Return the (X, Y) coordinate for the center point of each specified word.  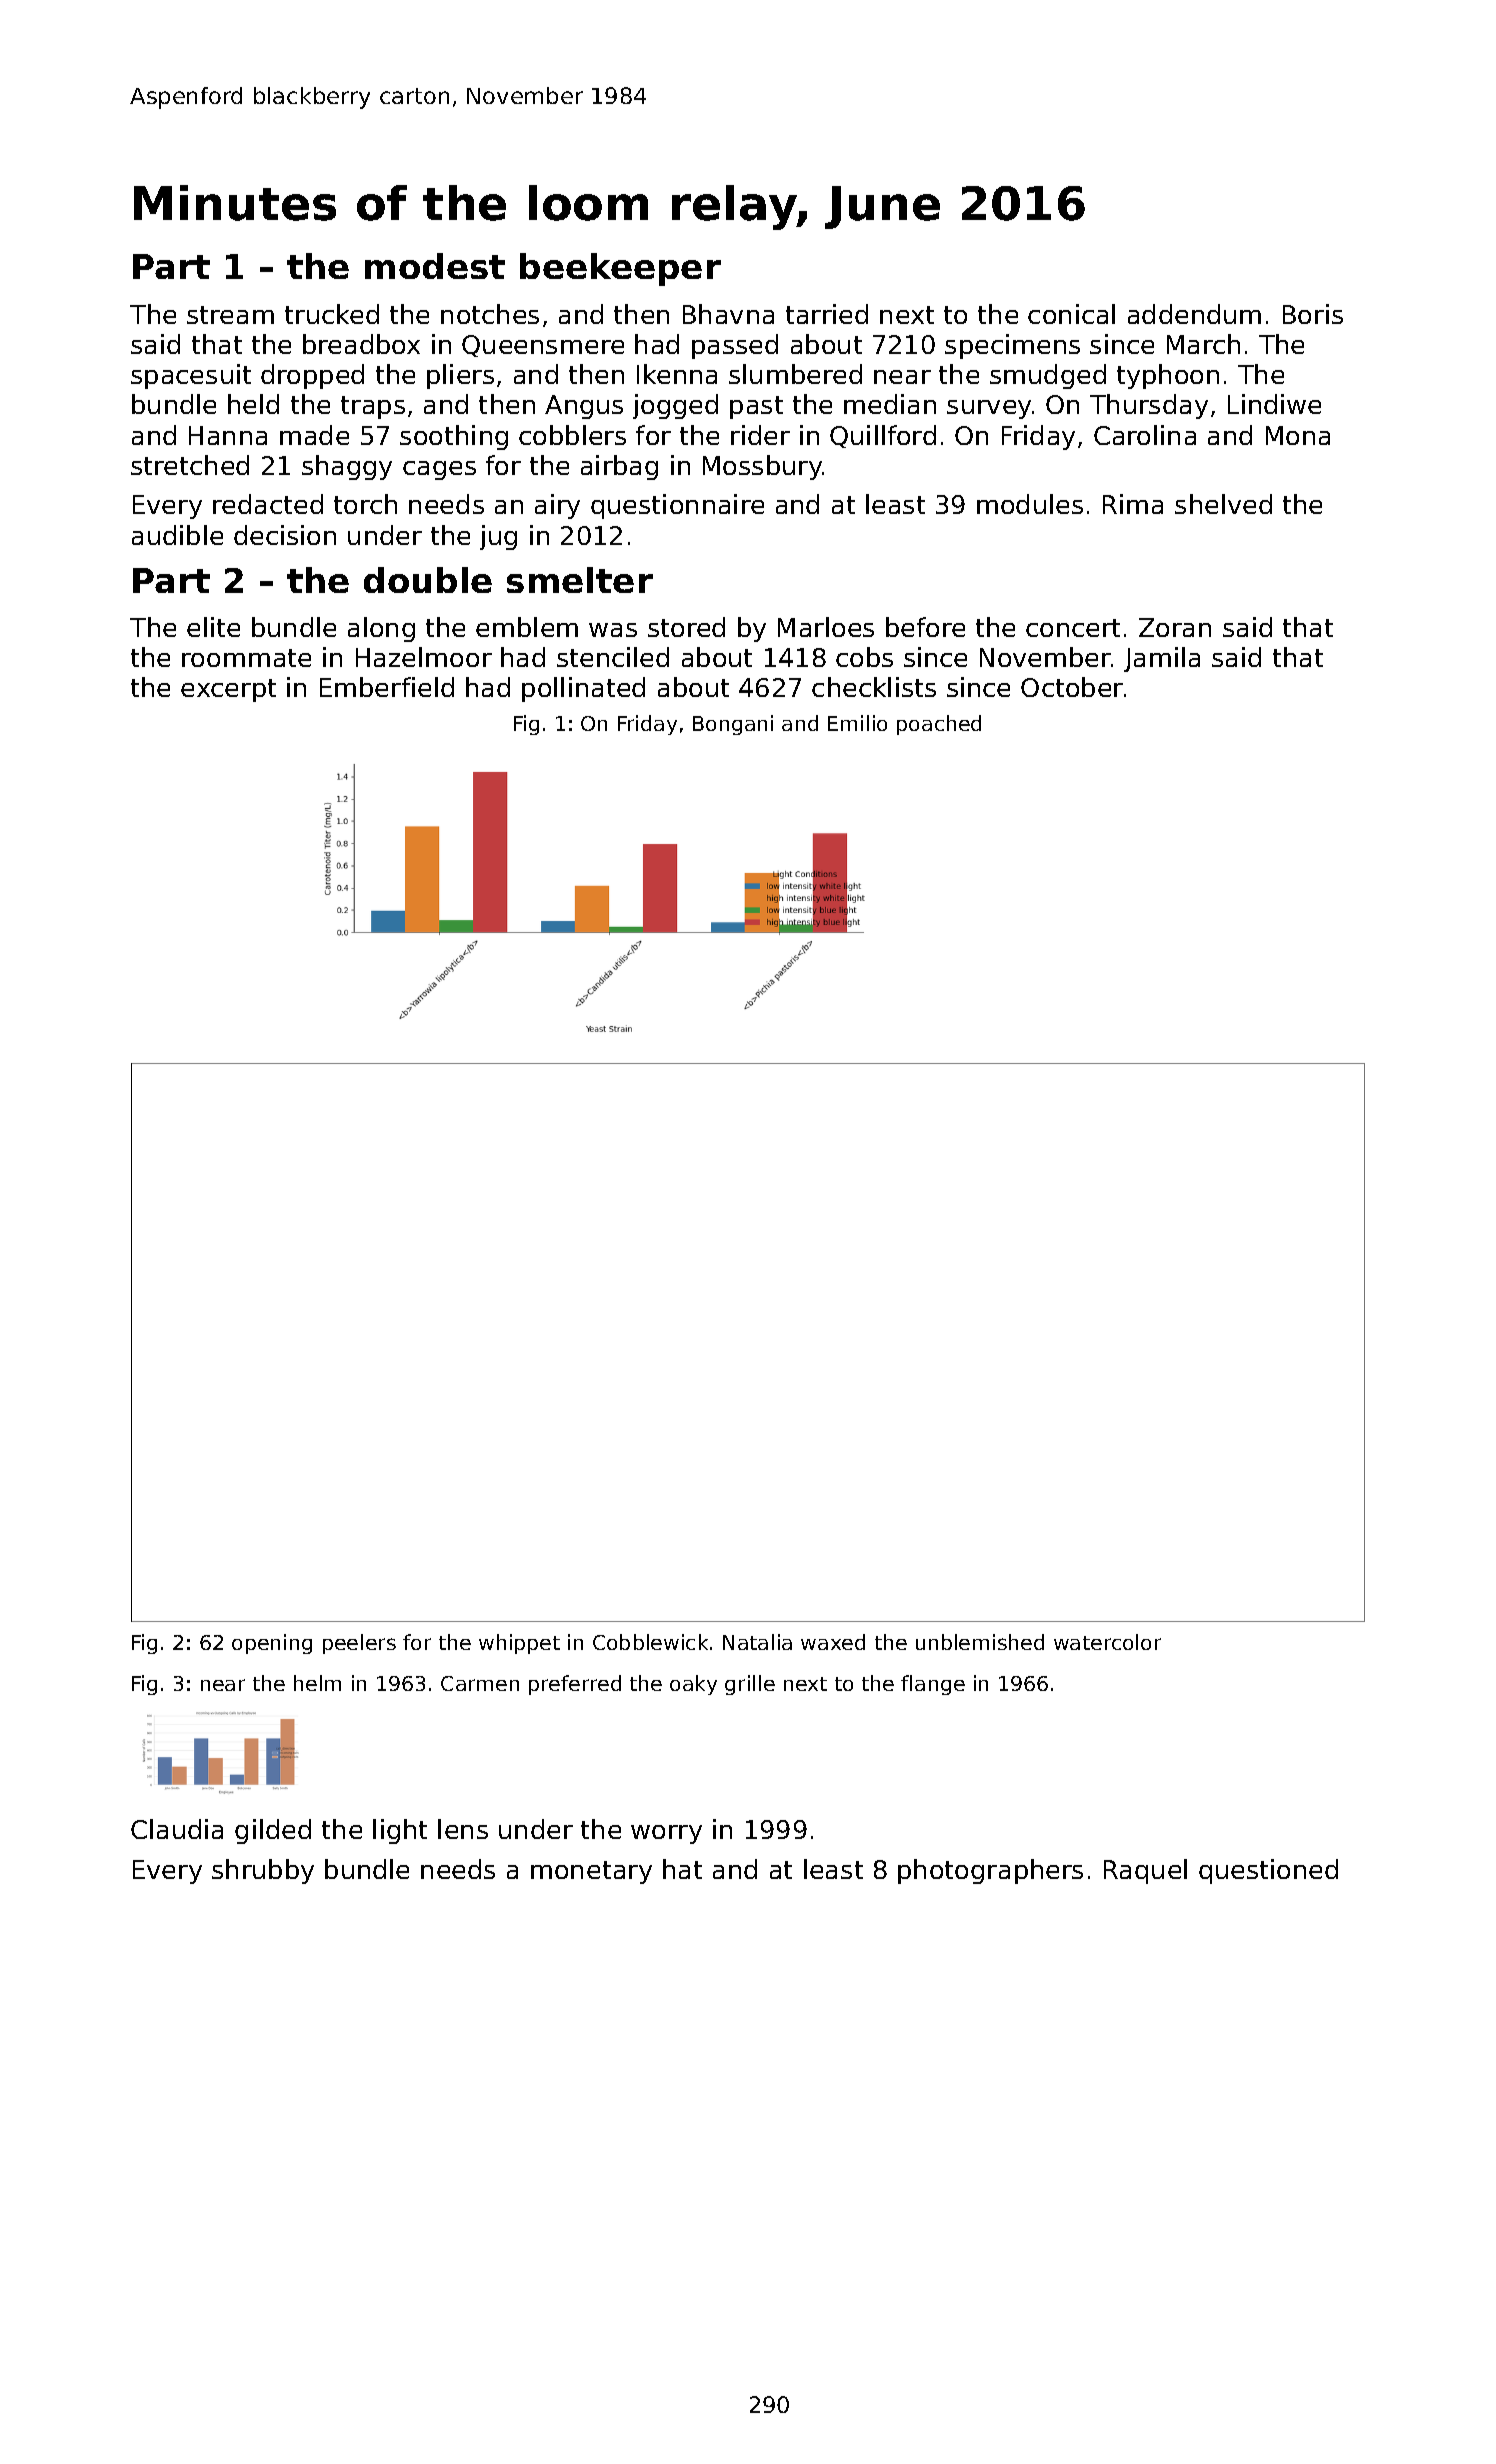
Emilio (857, 723)
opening (272, 1644)
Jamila (1162, 659)
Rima (1133, 504)
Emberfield (387, 687)
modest (435, 266)
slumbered (795, 374)
